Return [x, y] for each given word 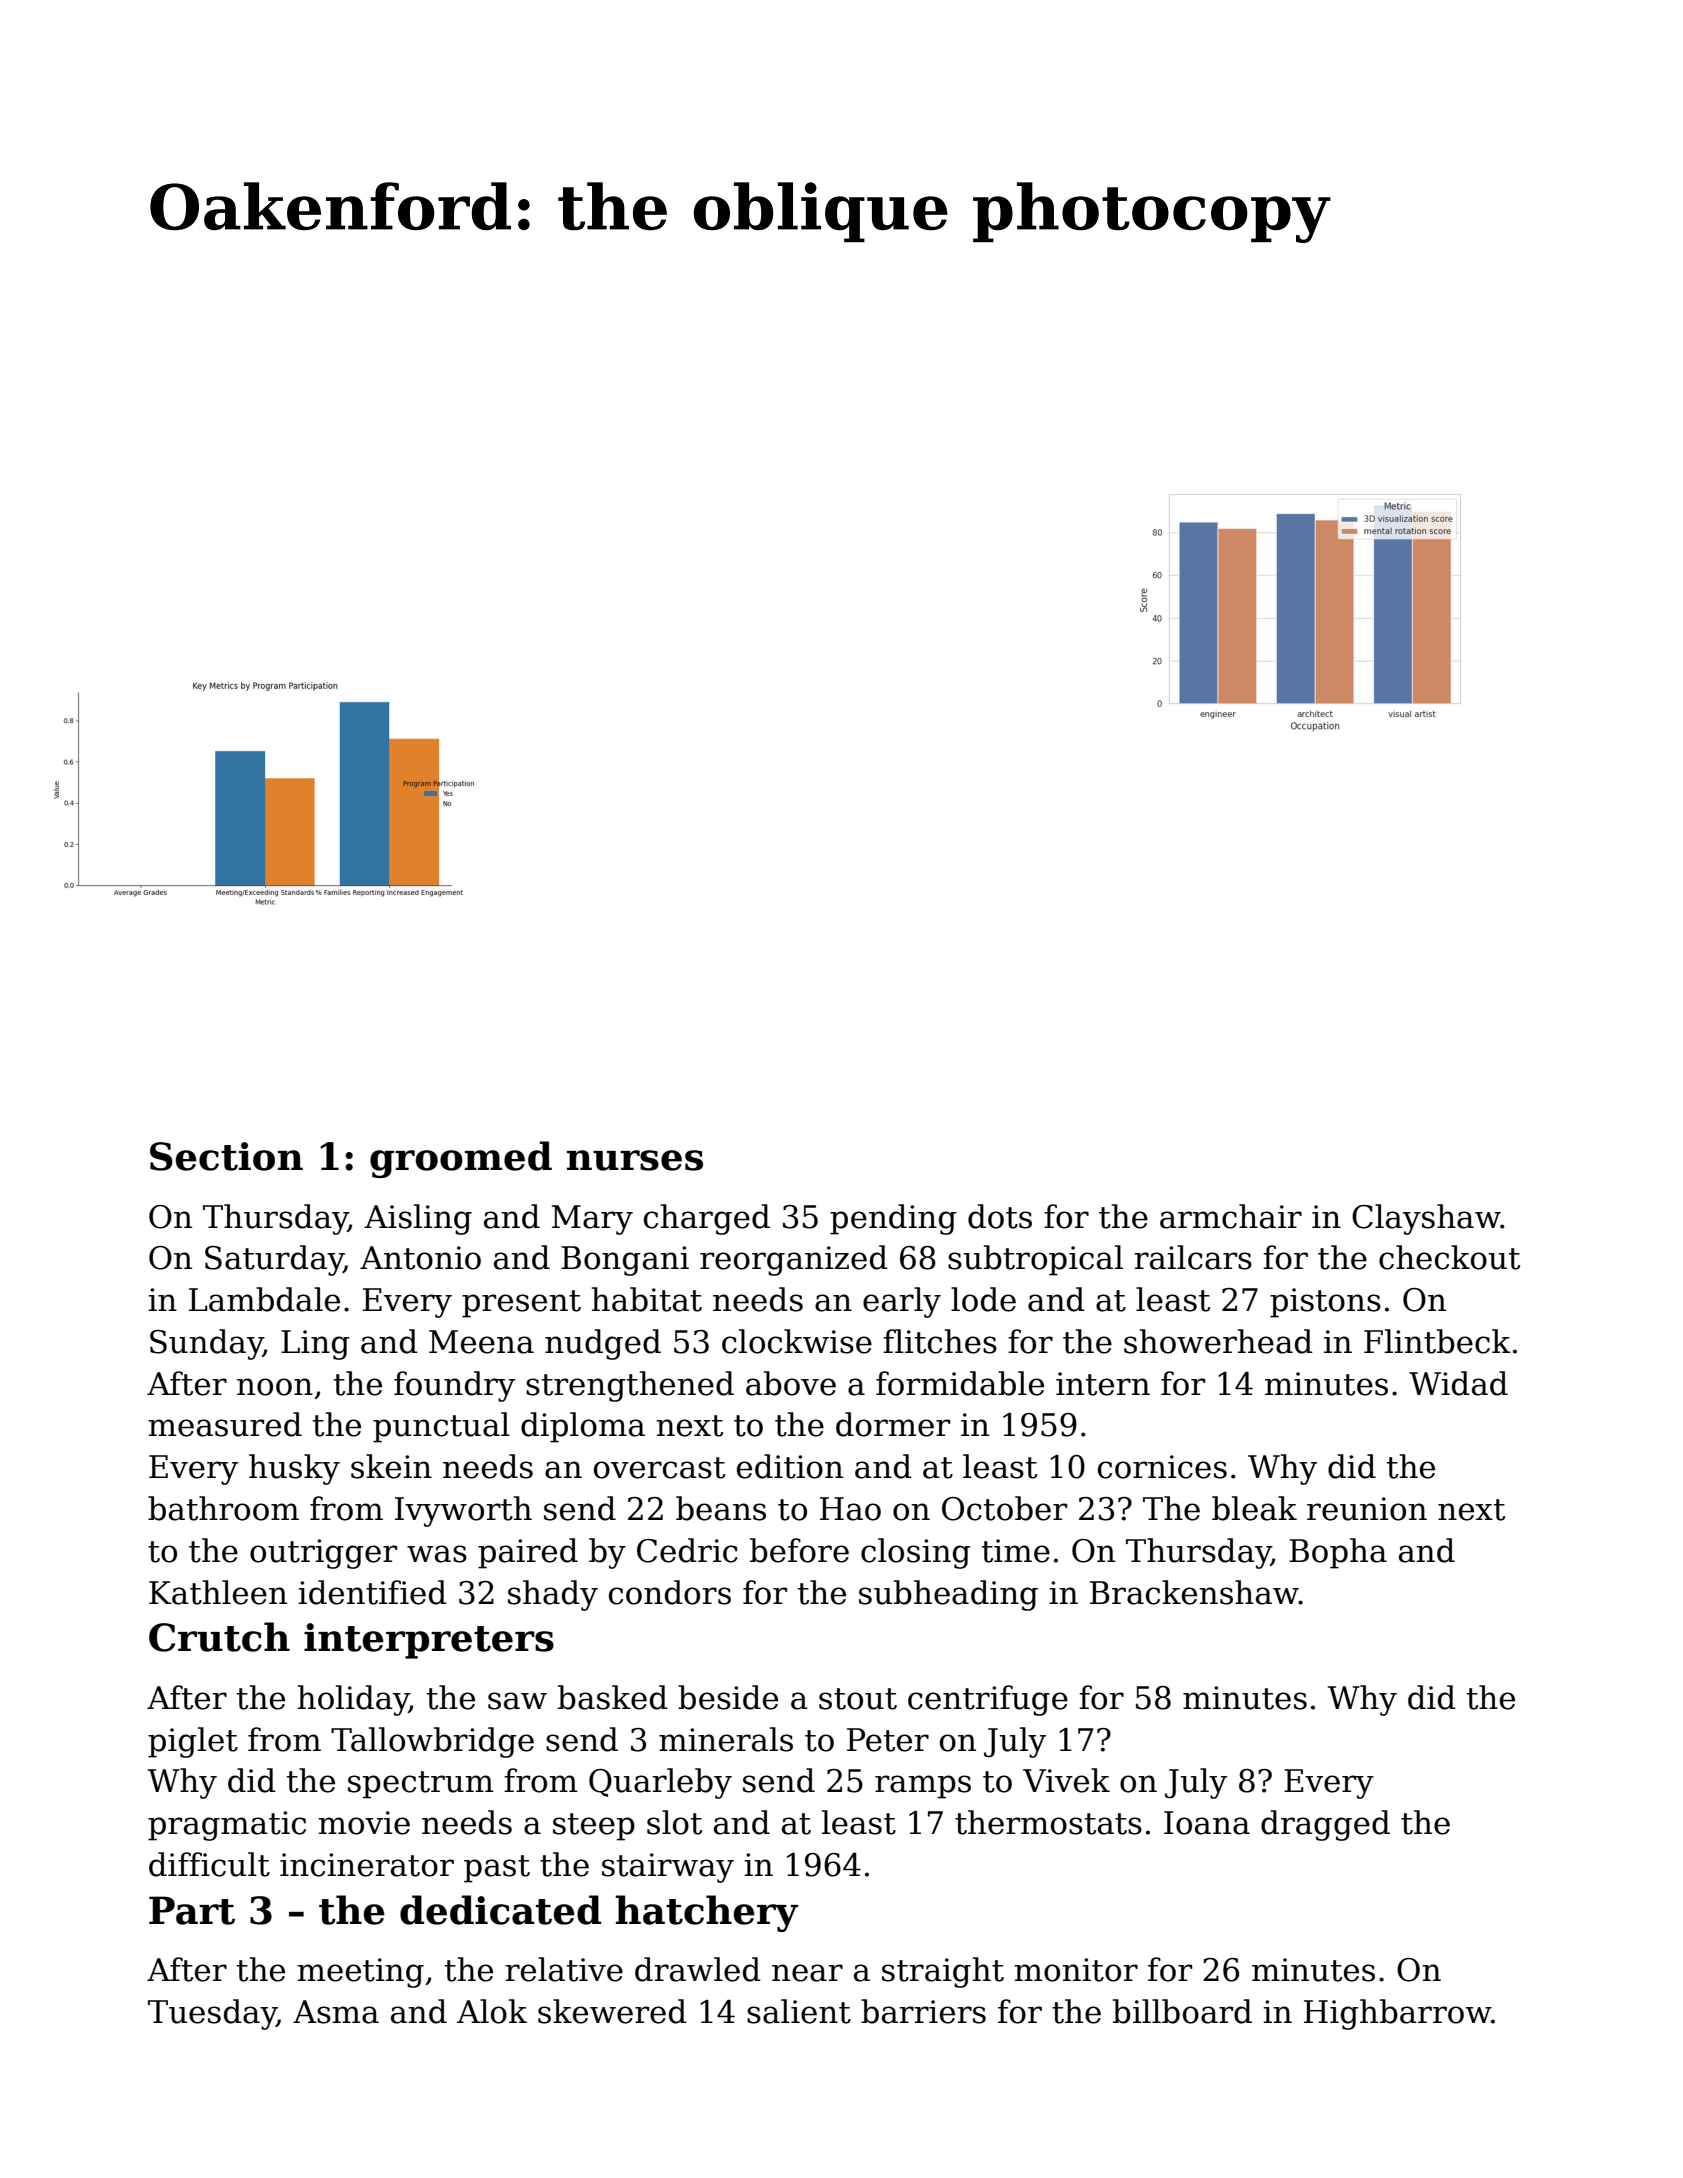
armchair [1231, 1216]
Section [226, 1156]
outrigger [323, 1554]
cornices [1162, 1467]
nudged [603, 1344]
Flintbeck [1437, 1341]
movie [364, 1823]
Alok [492, 2011]
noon [275, 1387]
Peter [888, 1740]
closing [916, 1553]
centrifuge [988, 1700]
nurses [635, 1160]
